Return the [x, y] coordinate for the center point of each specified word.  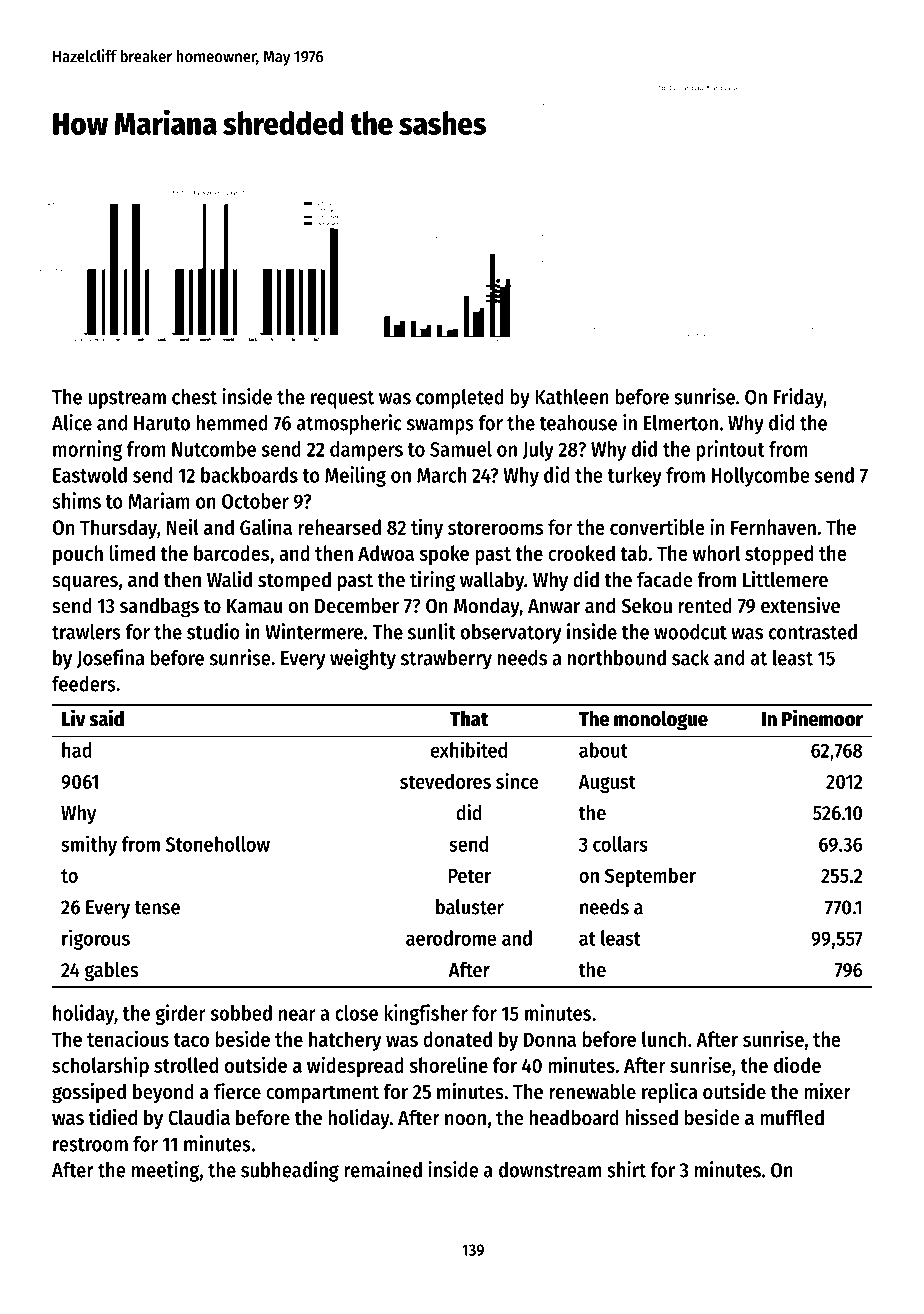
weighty [363, 659]
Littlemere [785, 579]
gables [111, 972]
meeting [165, 1171]
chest [194, 397]
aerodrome [451, 938]
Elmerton [681, 423]
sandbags [159, 607]
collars [620, 844]
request [342, 400]
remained [383, 1169]
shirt [626, 1169]
